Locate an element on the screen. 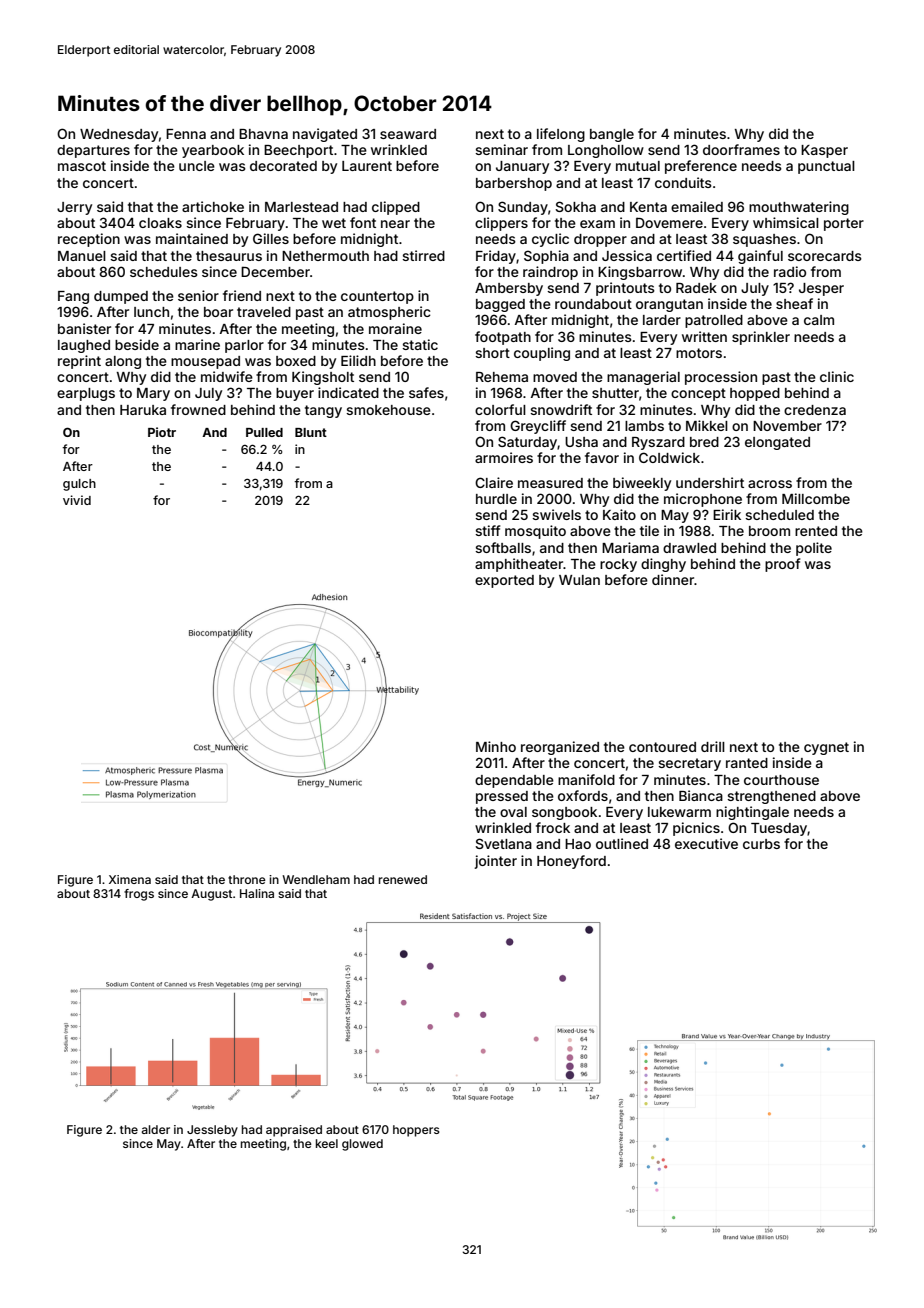  cygnet is located at coordinates (826, 748).
